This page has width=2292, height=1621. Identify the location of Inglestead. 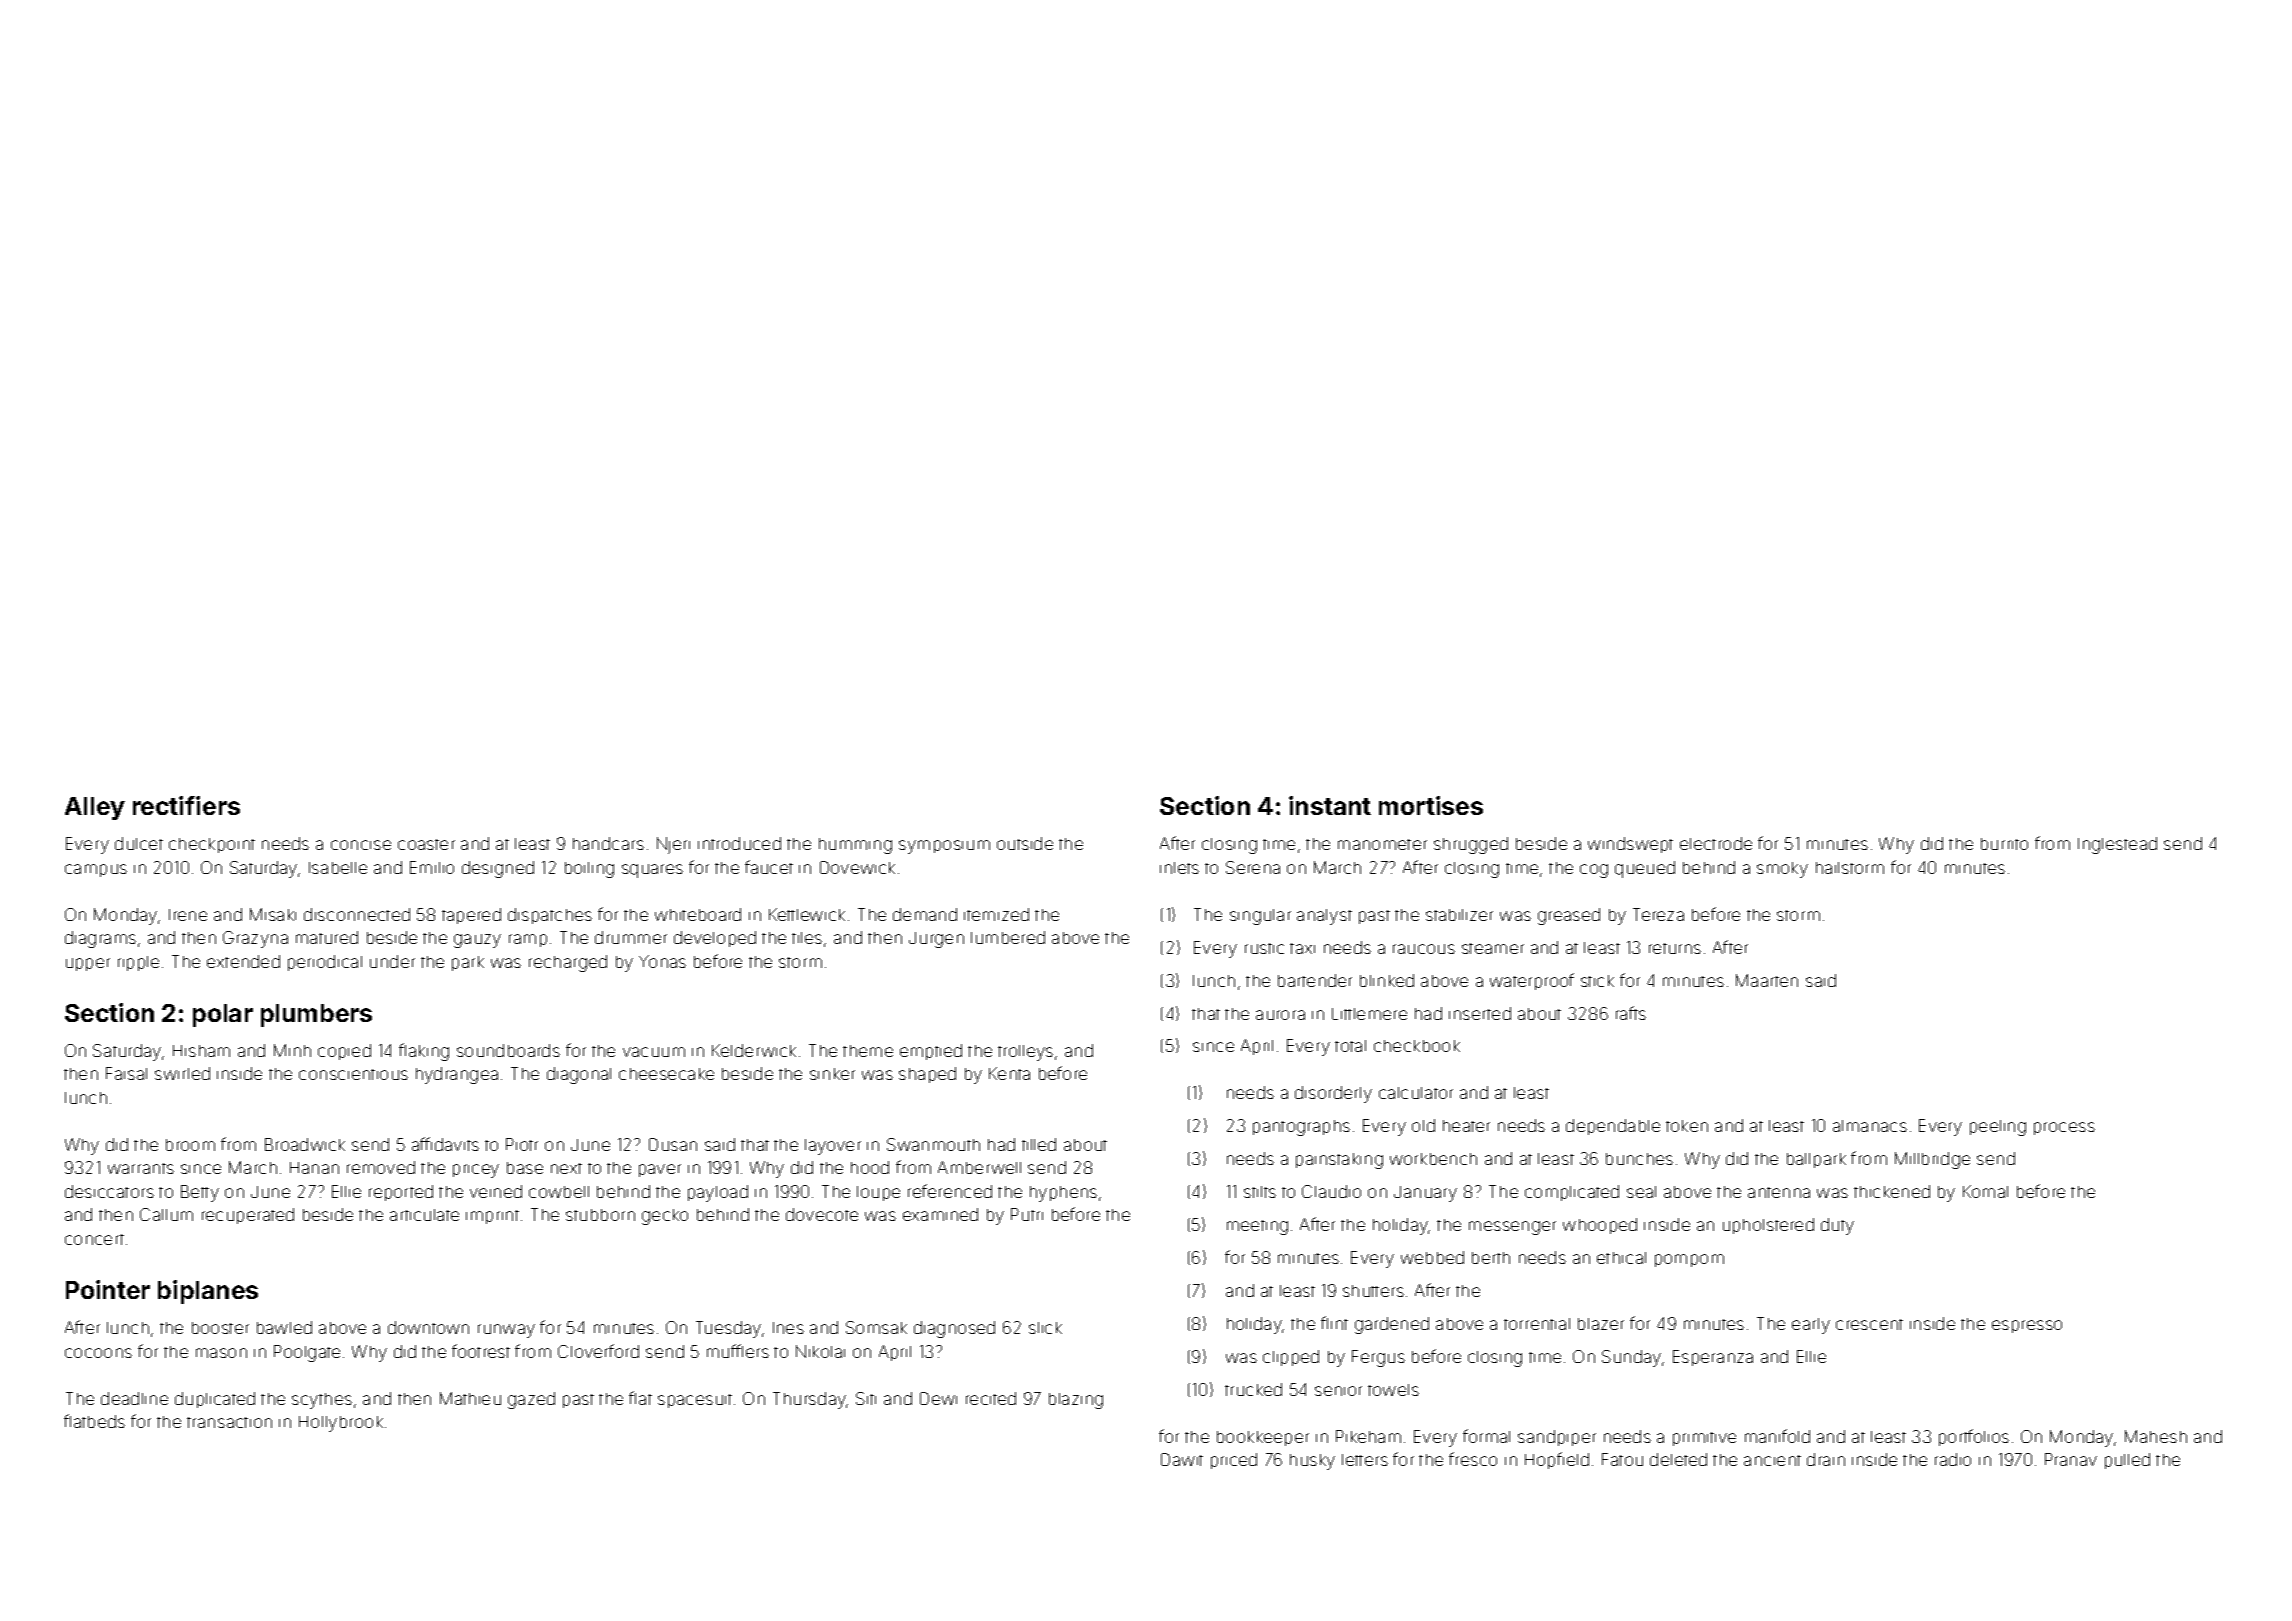
(2117, 845).
